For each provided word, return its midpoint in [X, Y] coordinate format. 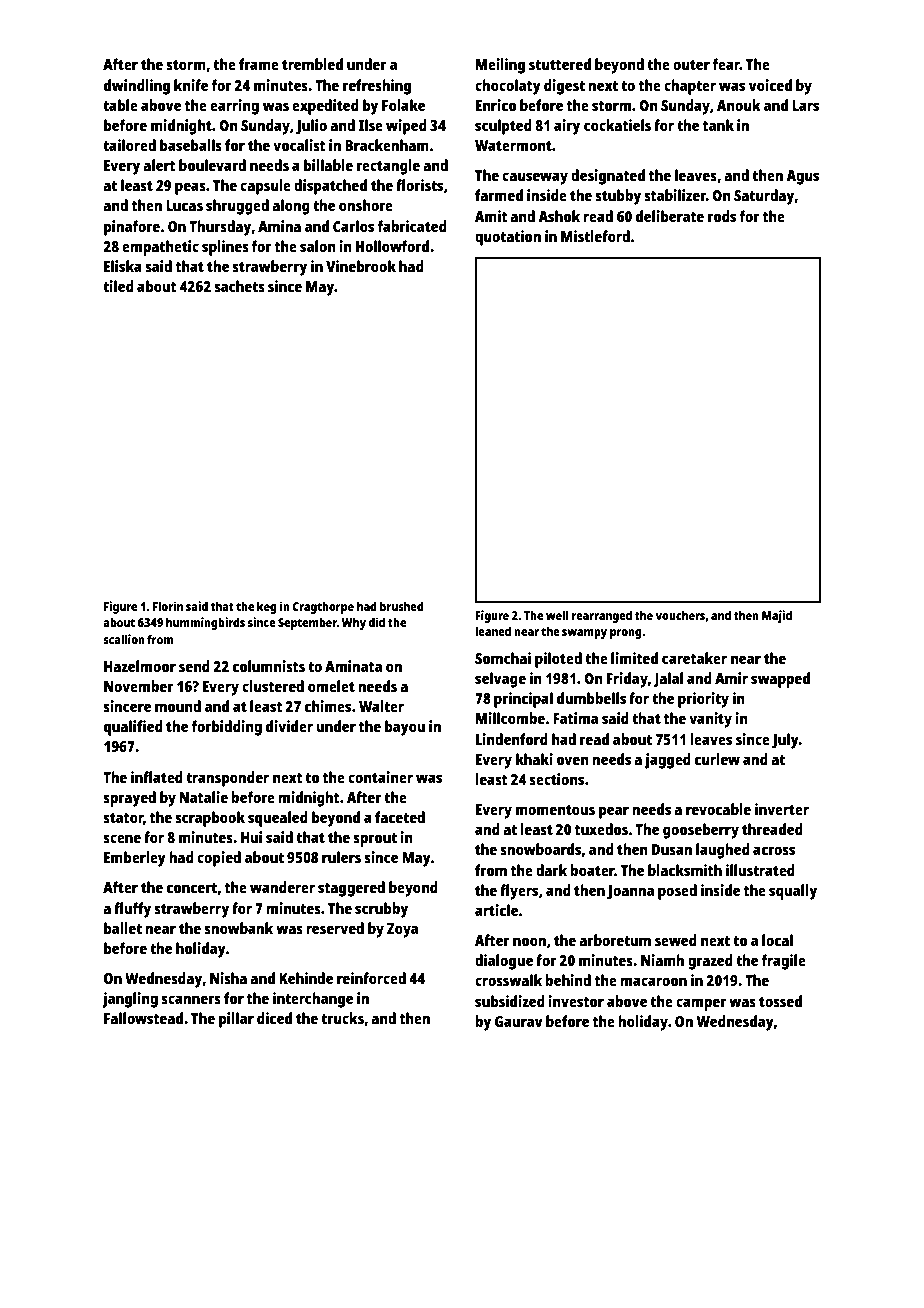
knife [191, 85]
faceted [400, 817]
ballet [123, 928]
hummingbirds [205, 623]
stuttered [560, 64]
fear [726, 64]
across [774, 850]
